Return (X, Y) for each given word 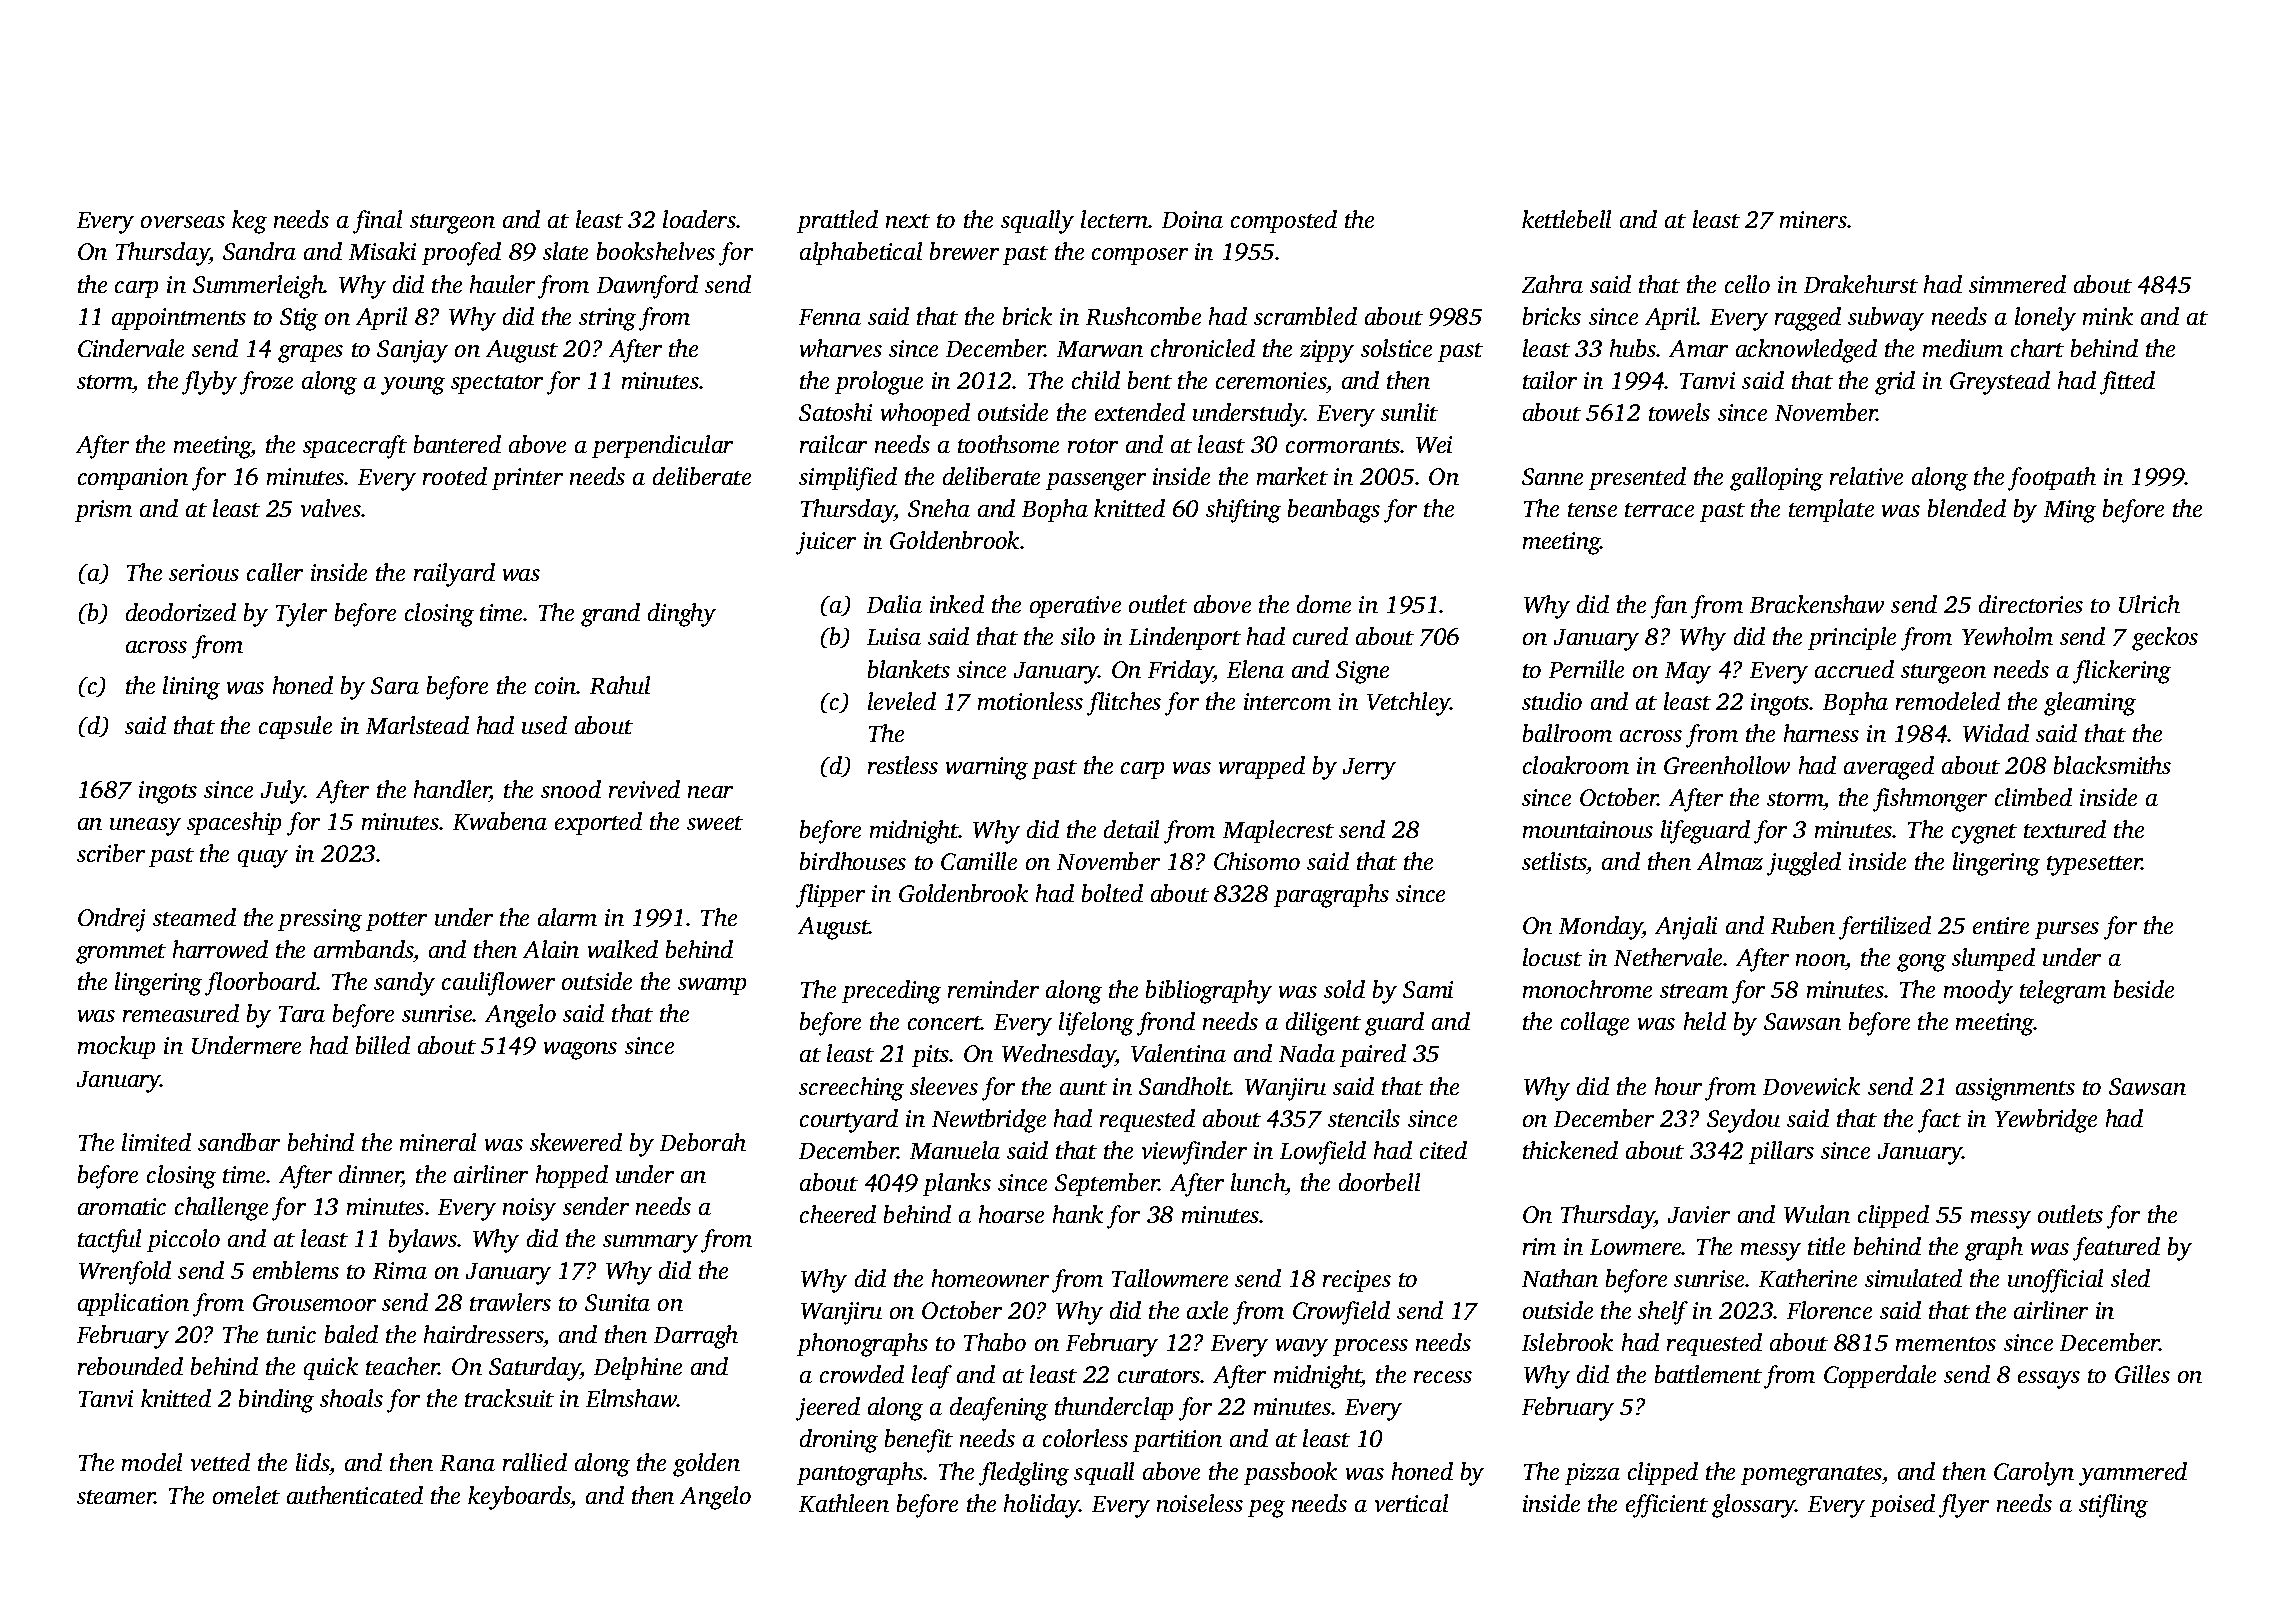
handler (452, 789)
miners (1813, 219)
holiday (1042, 1506)
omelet (246, 1495)
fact (1939, 1121)
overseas (183, 222)
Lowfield (1323, 1153)
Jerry (1369, 769)
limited (156, 1142)
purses (2067, 930)
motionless (1030, 701)
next (908, 221)
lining (191, 688)
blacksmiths (2112, 765)
